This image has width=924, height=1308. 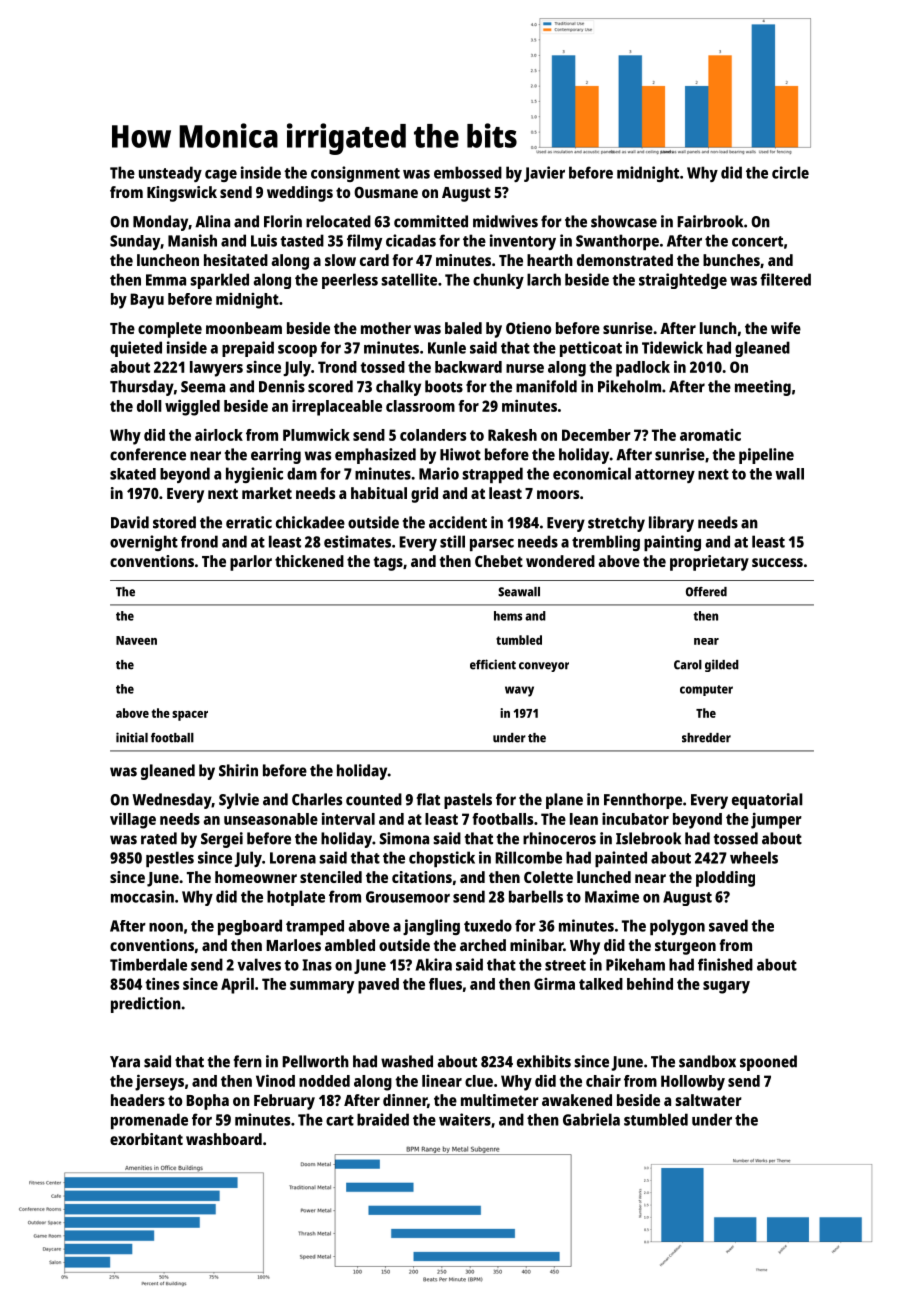 I want to click on Bopha, so click(x=207, y=1102).
